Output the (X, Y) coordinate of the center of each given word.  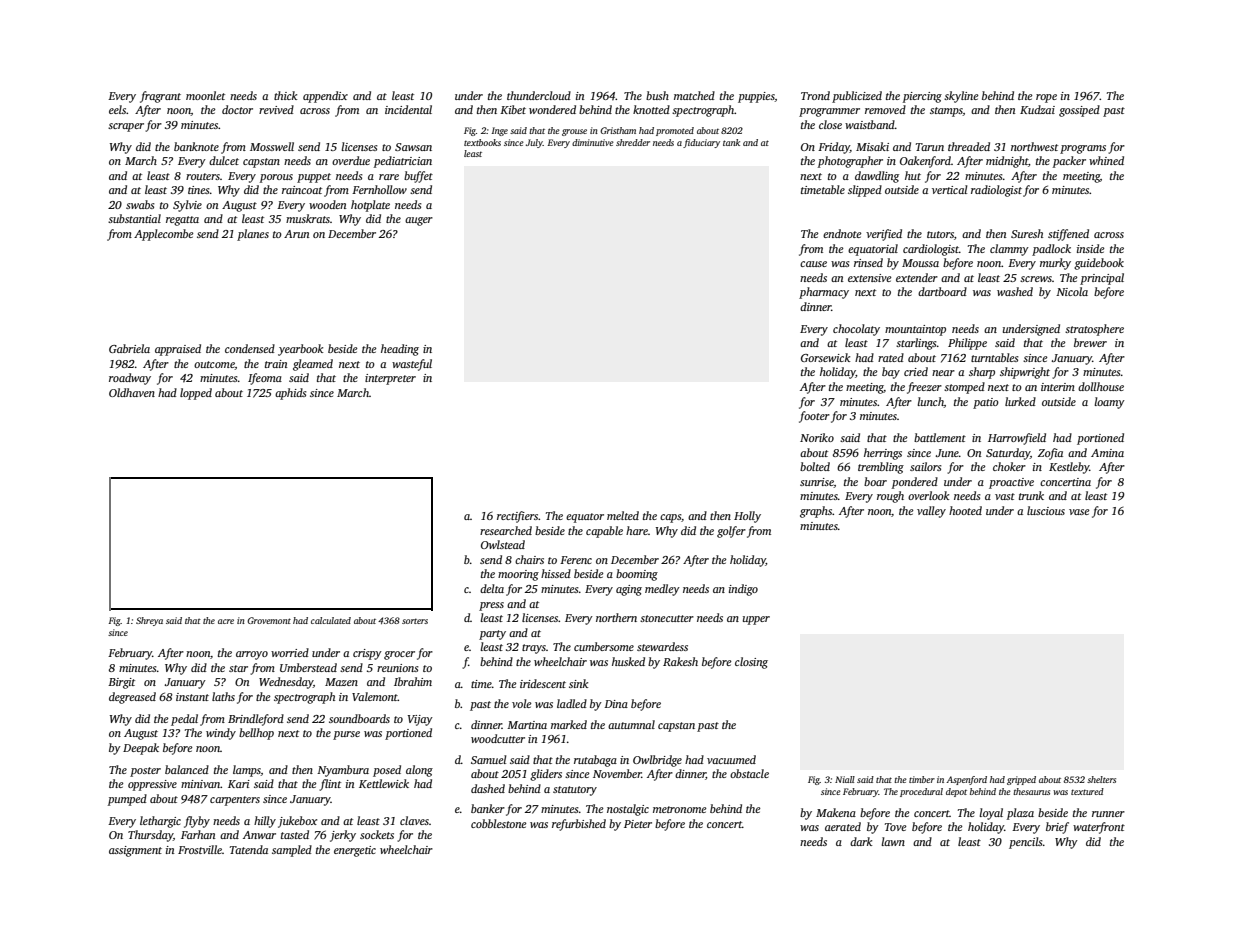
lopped (196, 394)
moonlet (205, 95)
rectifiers (518, 517)
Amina (1107, 453)
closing (751, 663)
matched (694, 95)
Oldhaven (132, 392)
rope (1046, 98)
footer (814, 417)
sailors (926, 466)
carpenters (235, 801)
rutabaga (595, 761)
